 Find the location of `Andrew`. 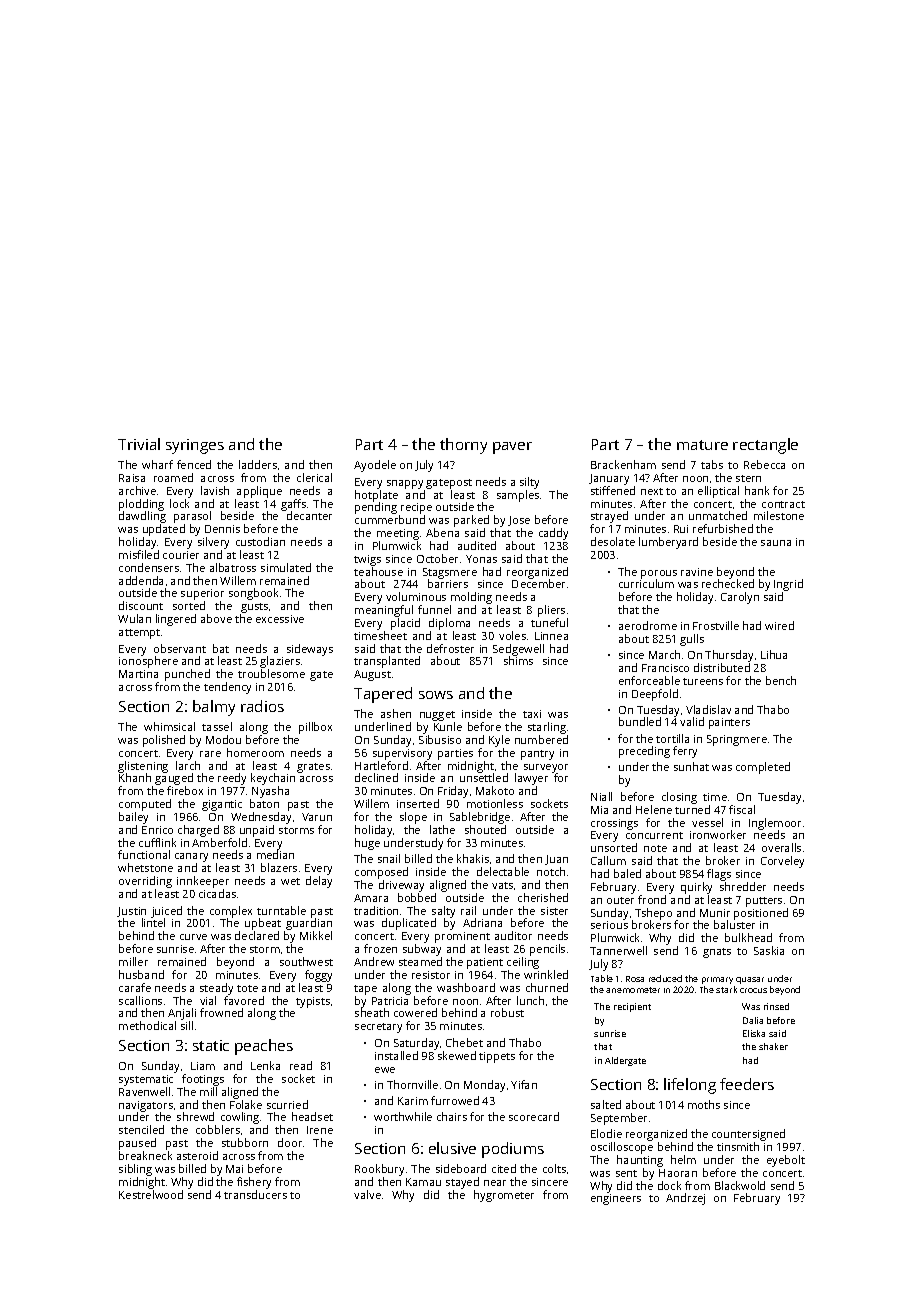

Andrew is located at coordinates (374, 961).
